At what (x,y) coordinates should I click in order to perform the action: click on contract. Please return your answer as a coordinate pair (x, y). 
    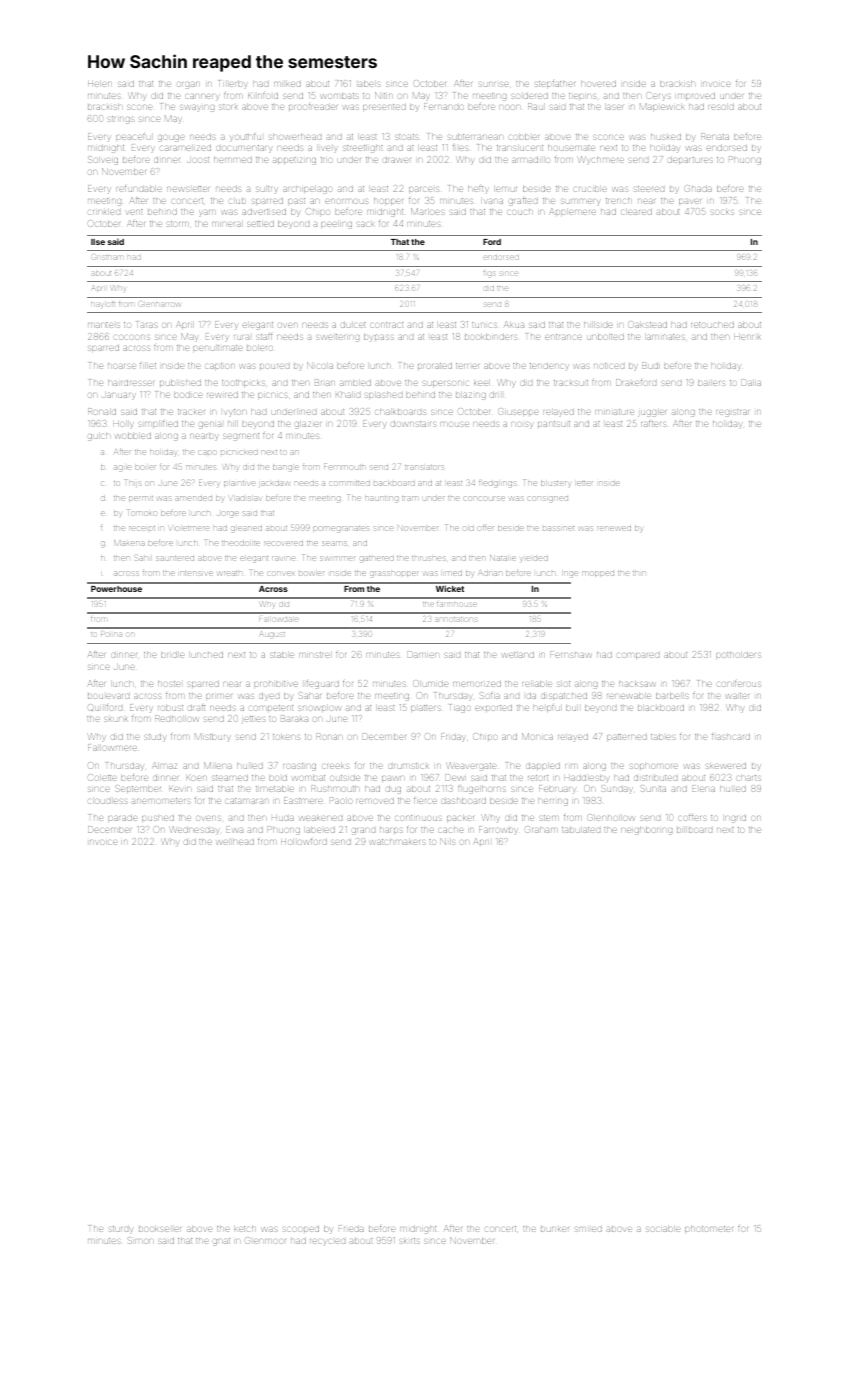
    Looking at the image, I should click on (387, 325).
